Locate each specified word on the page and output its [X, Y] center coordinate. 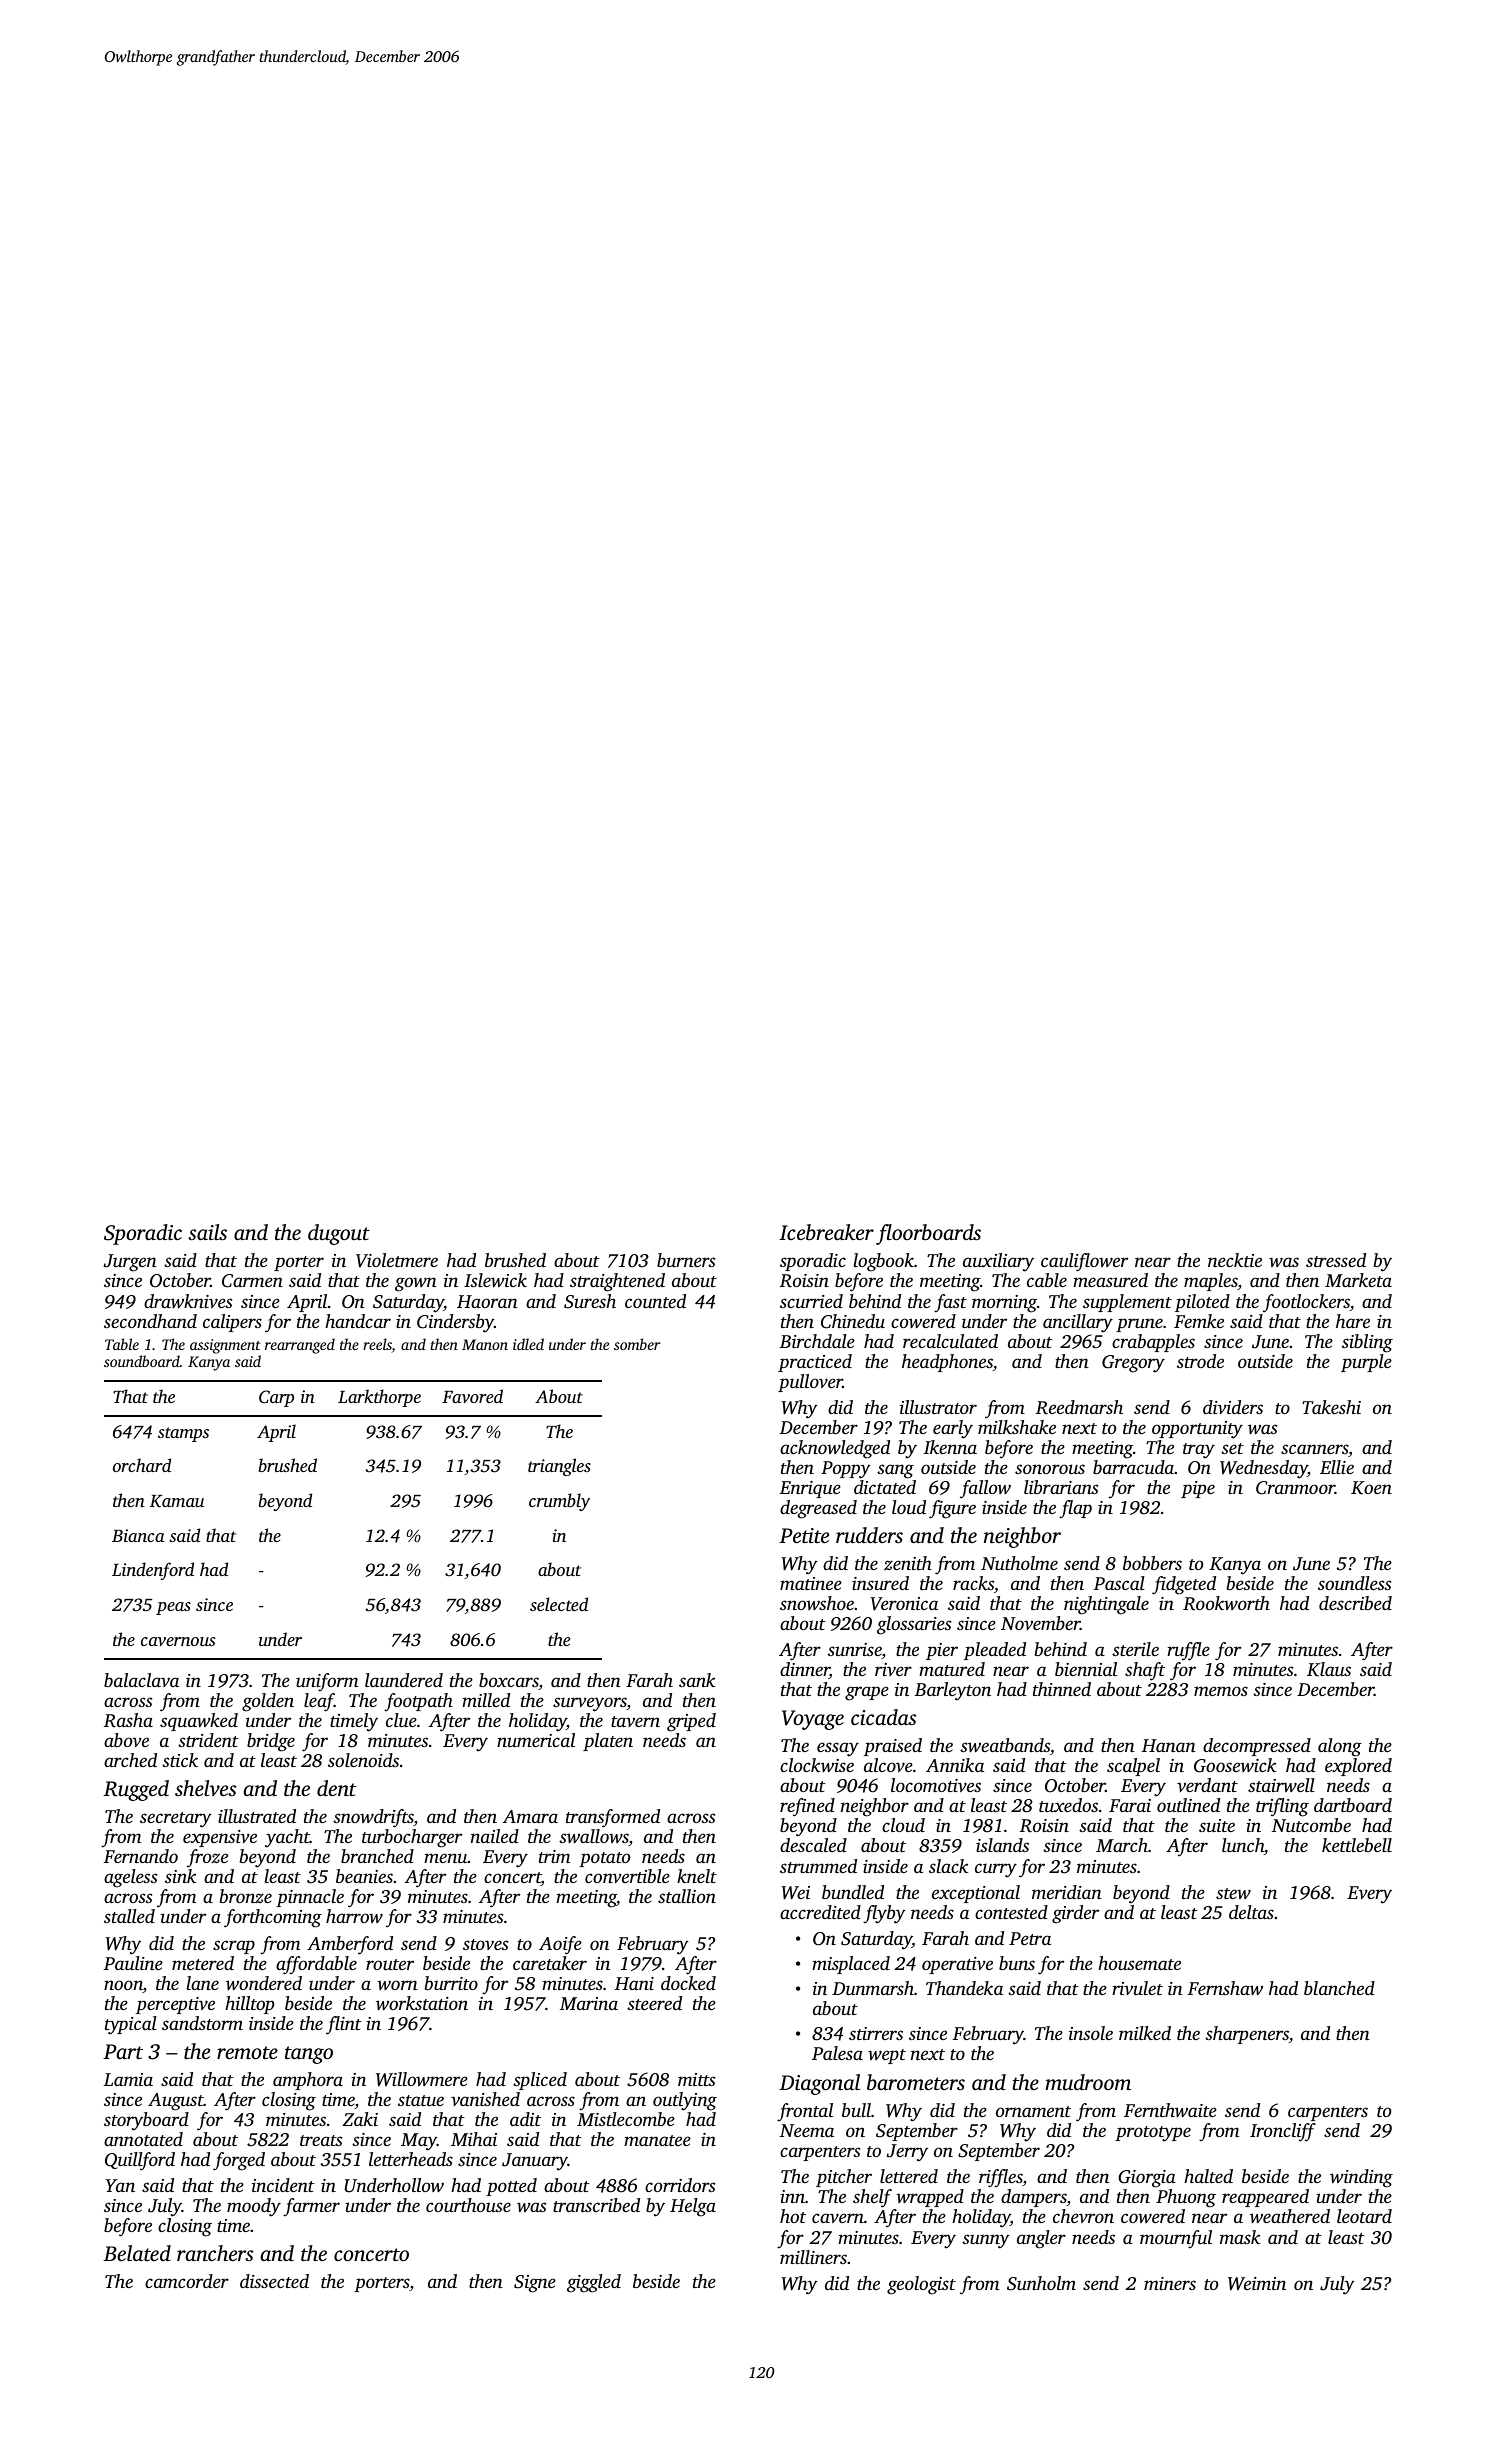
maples [1211, 1282]
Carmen [252, 1281]
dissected [274, 2281]
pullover [810, 1383]
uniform [327, 1682]
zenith [908, 1563]
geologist [921, 2285]
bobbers [1152, 1563]
